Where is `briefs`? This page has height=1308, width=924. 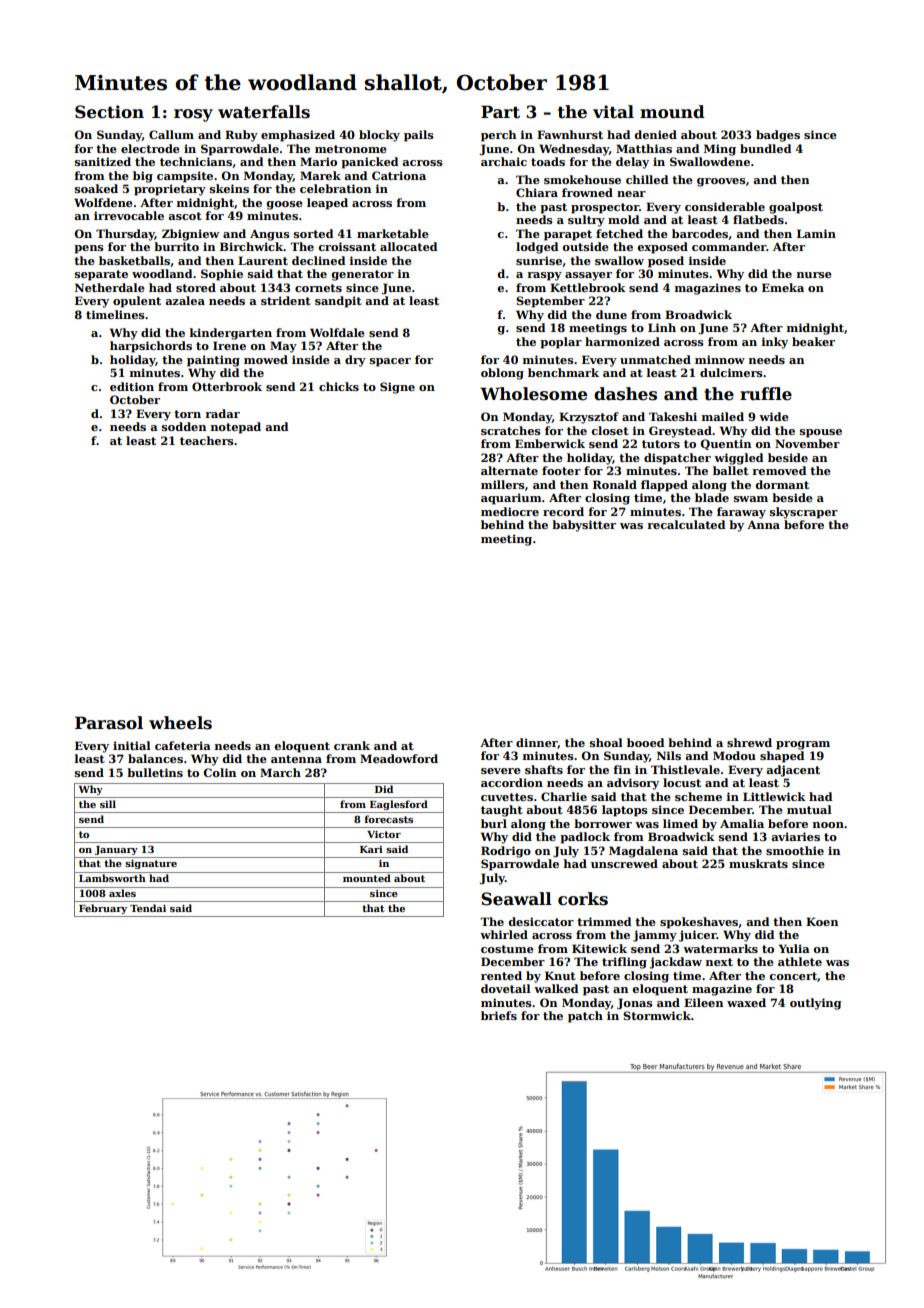 briefs is located at coordinates (499, 1015).
